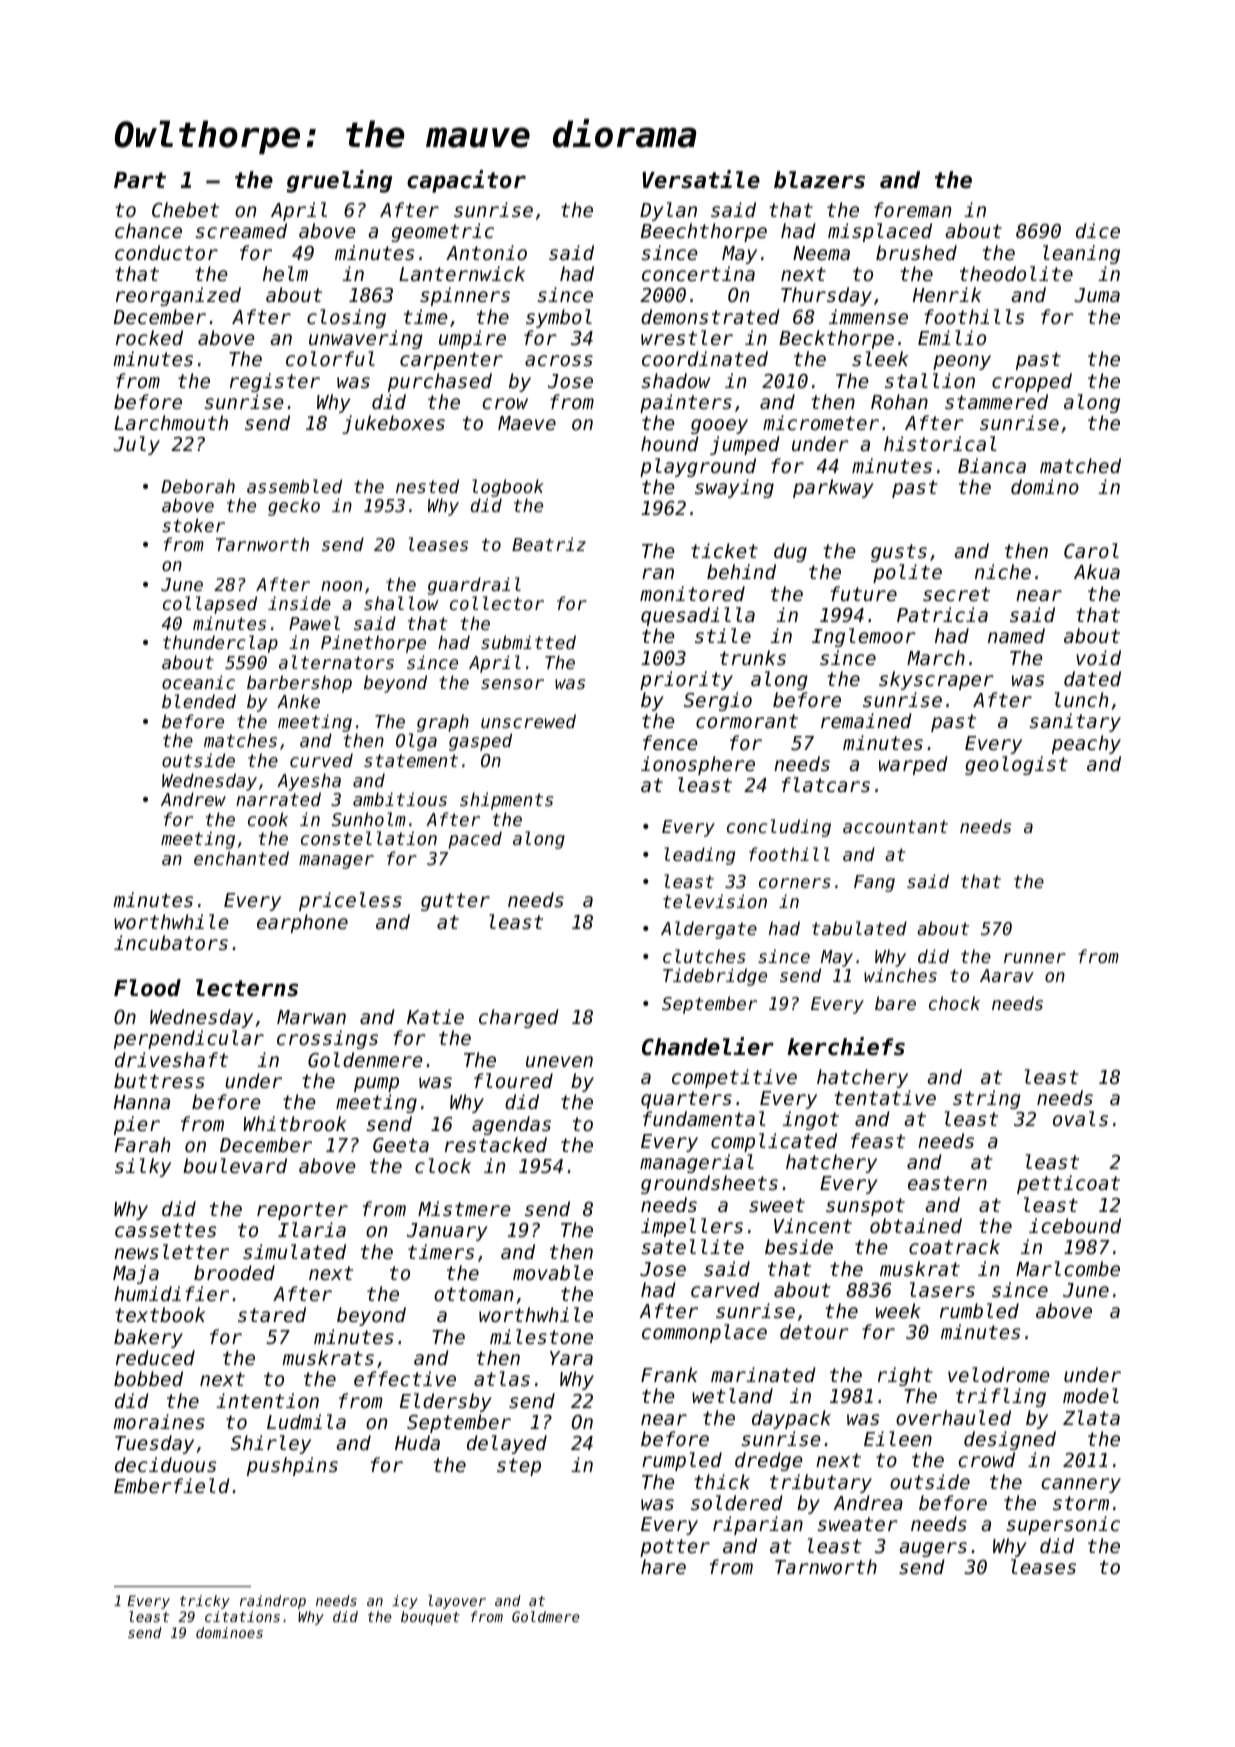 The width and height of the image is (1235, 1747). I want to click on Beatriz, so click(549, 544).
